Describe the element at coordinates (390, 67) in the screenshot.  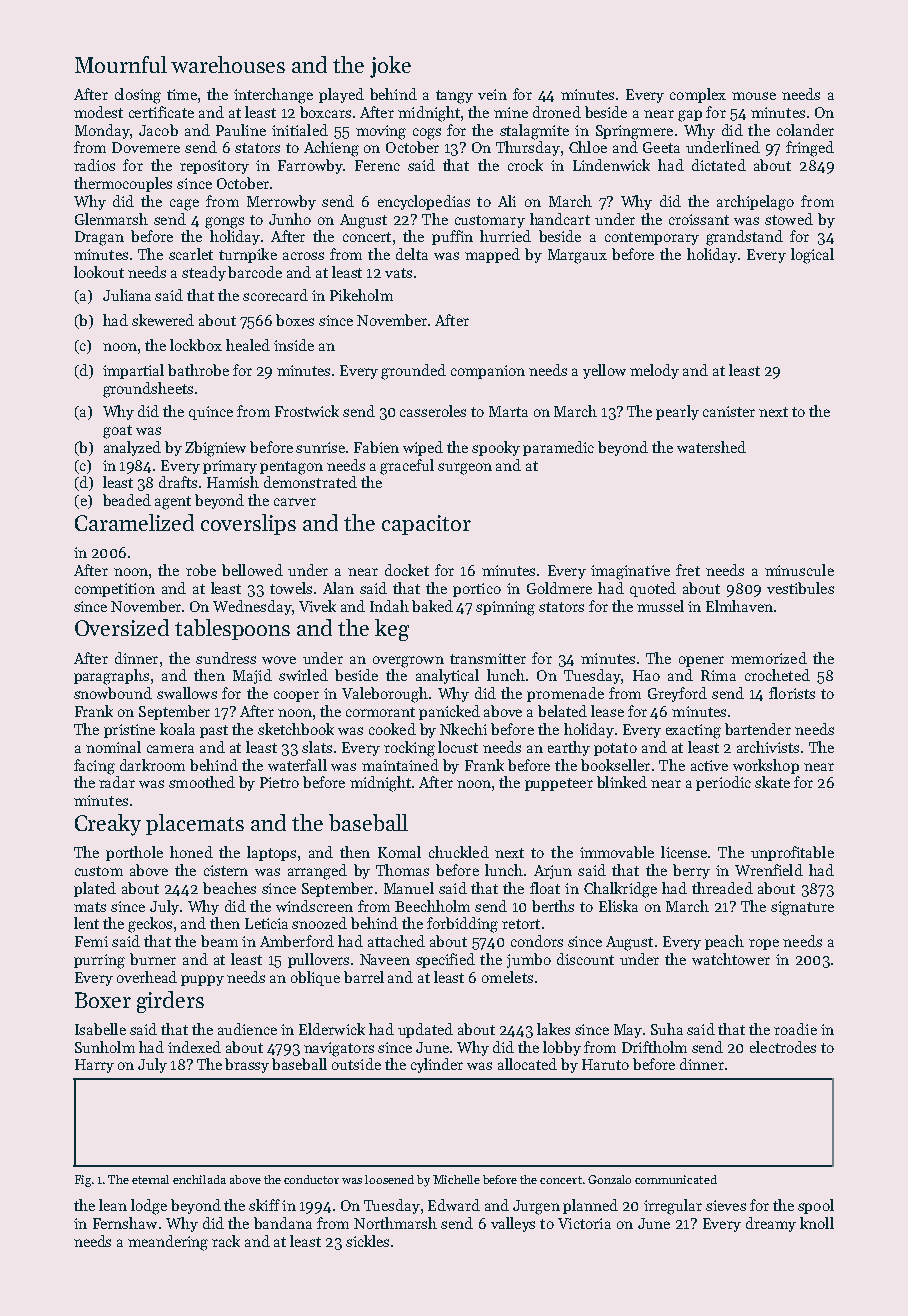
I see `joke` at that location.
